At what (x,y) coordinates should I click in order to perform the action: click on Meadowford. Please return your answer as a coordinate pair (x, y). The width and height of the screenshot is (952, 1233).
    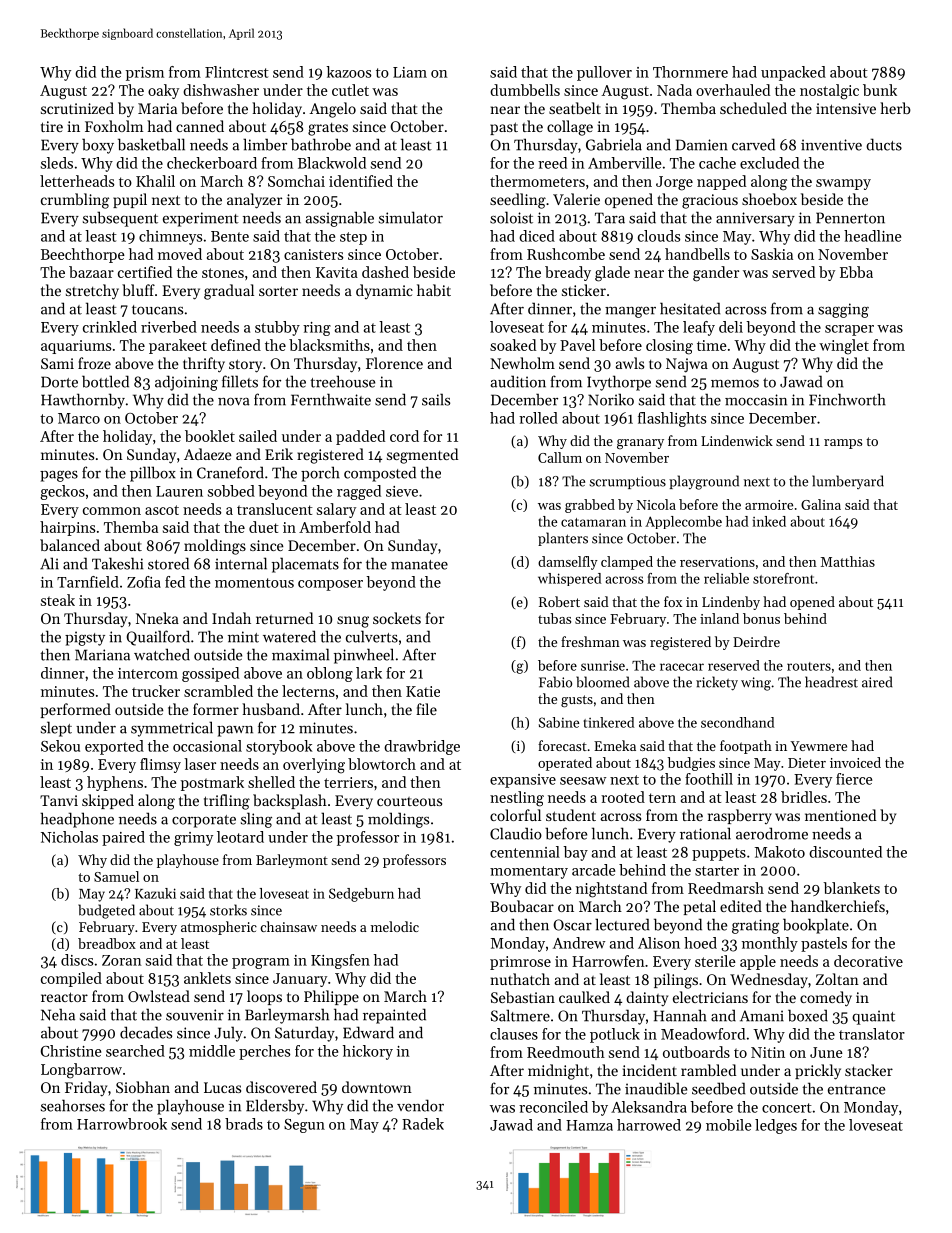
    Looking at the image, I should click on (703, 1034).
